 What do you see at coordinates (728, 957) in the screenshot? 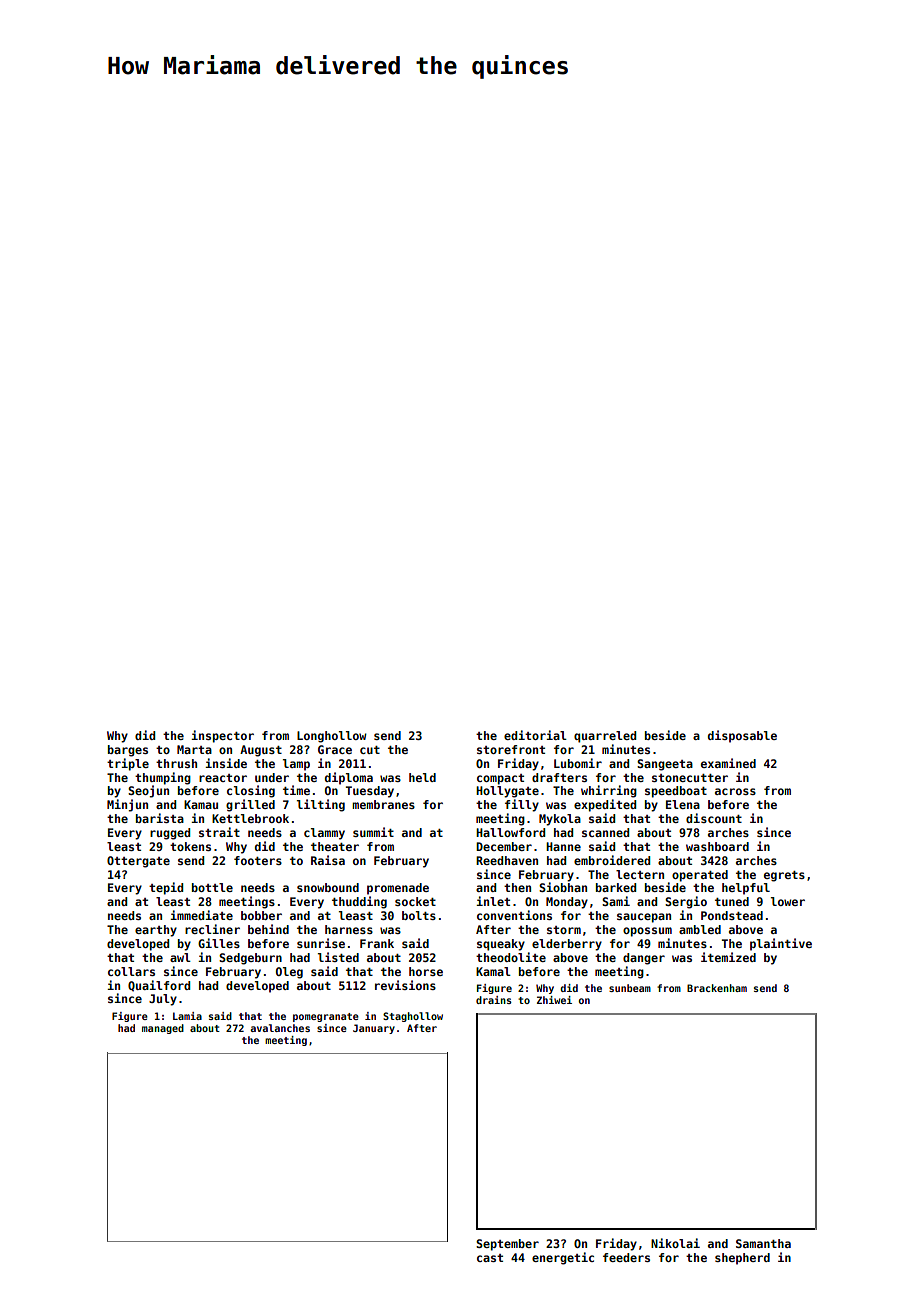
I see `itemized` at bounding box center [728, 957].
